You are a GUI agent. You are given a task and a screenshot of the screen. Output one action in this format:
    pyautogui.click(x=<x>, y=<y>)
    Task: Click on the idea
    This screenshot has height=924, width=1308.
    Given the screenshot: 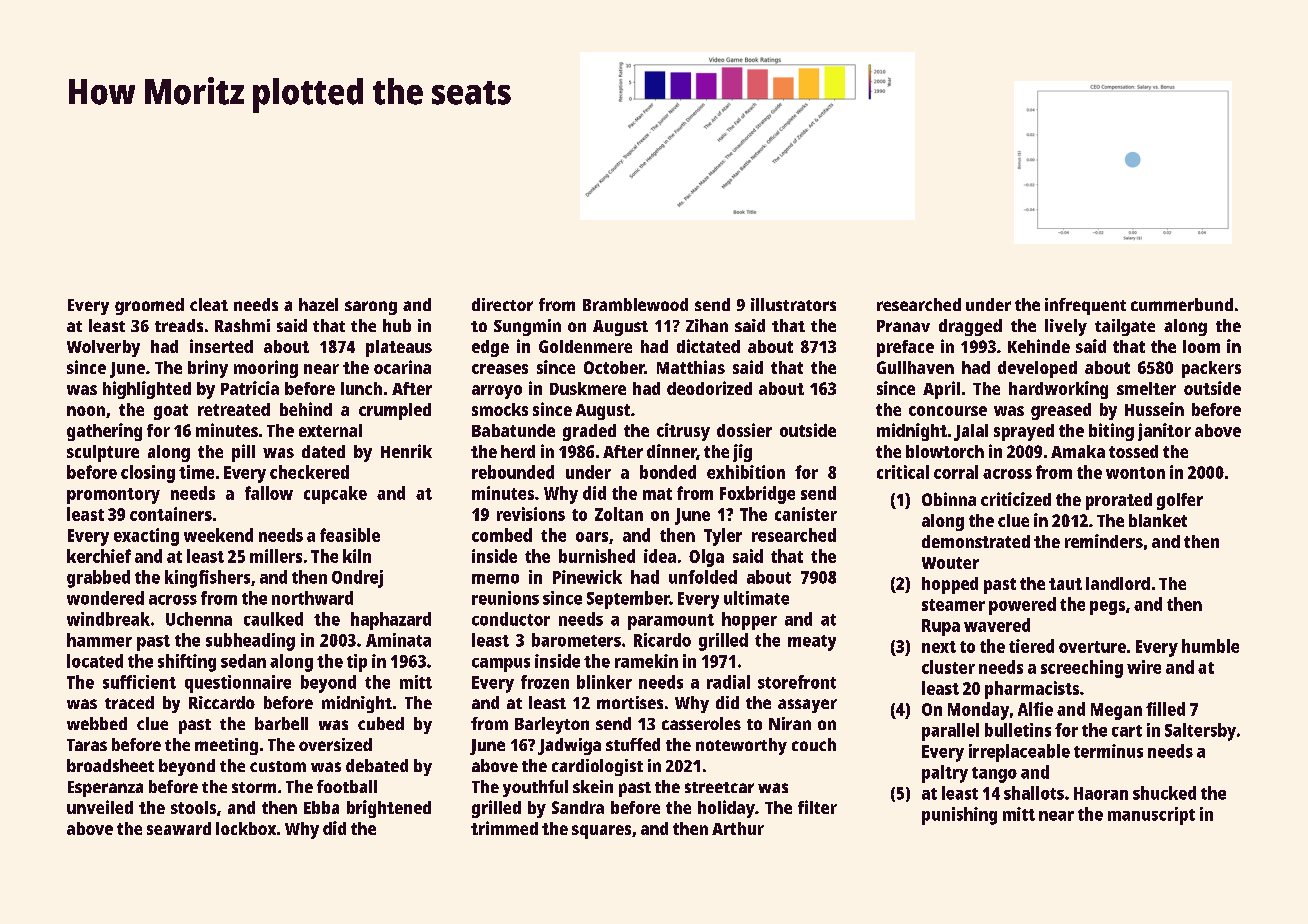 What is the action you would take?
    pyautogui.click(x=660, y=556)
